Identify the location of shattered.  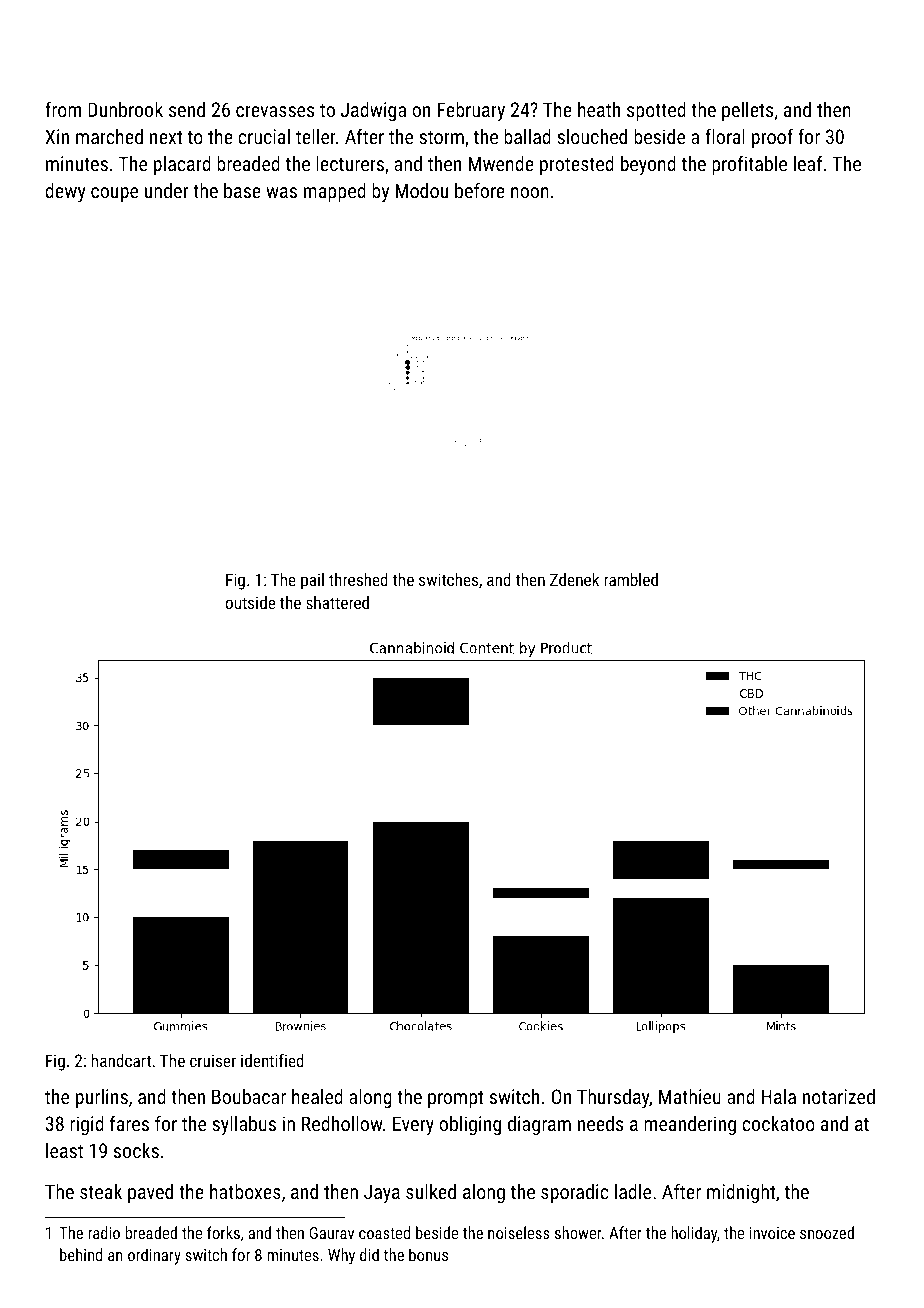
(337, 602).
